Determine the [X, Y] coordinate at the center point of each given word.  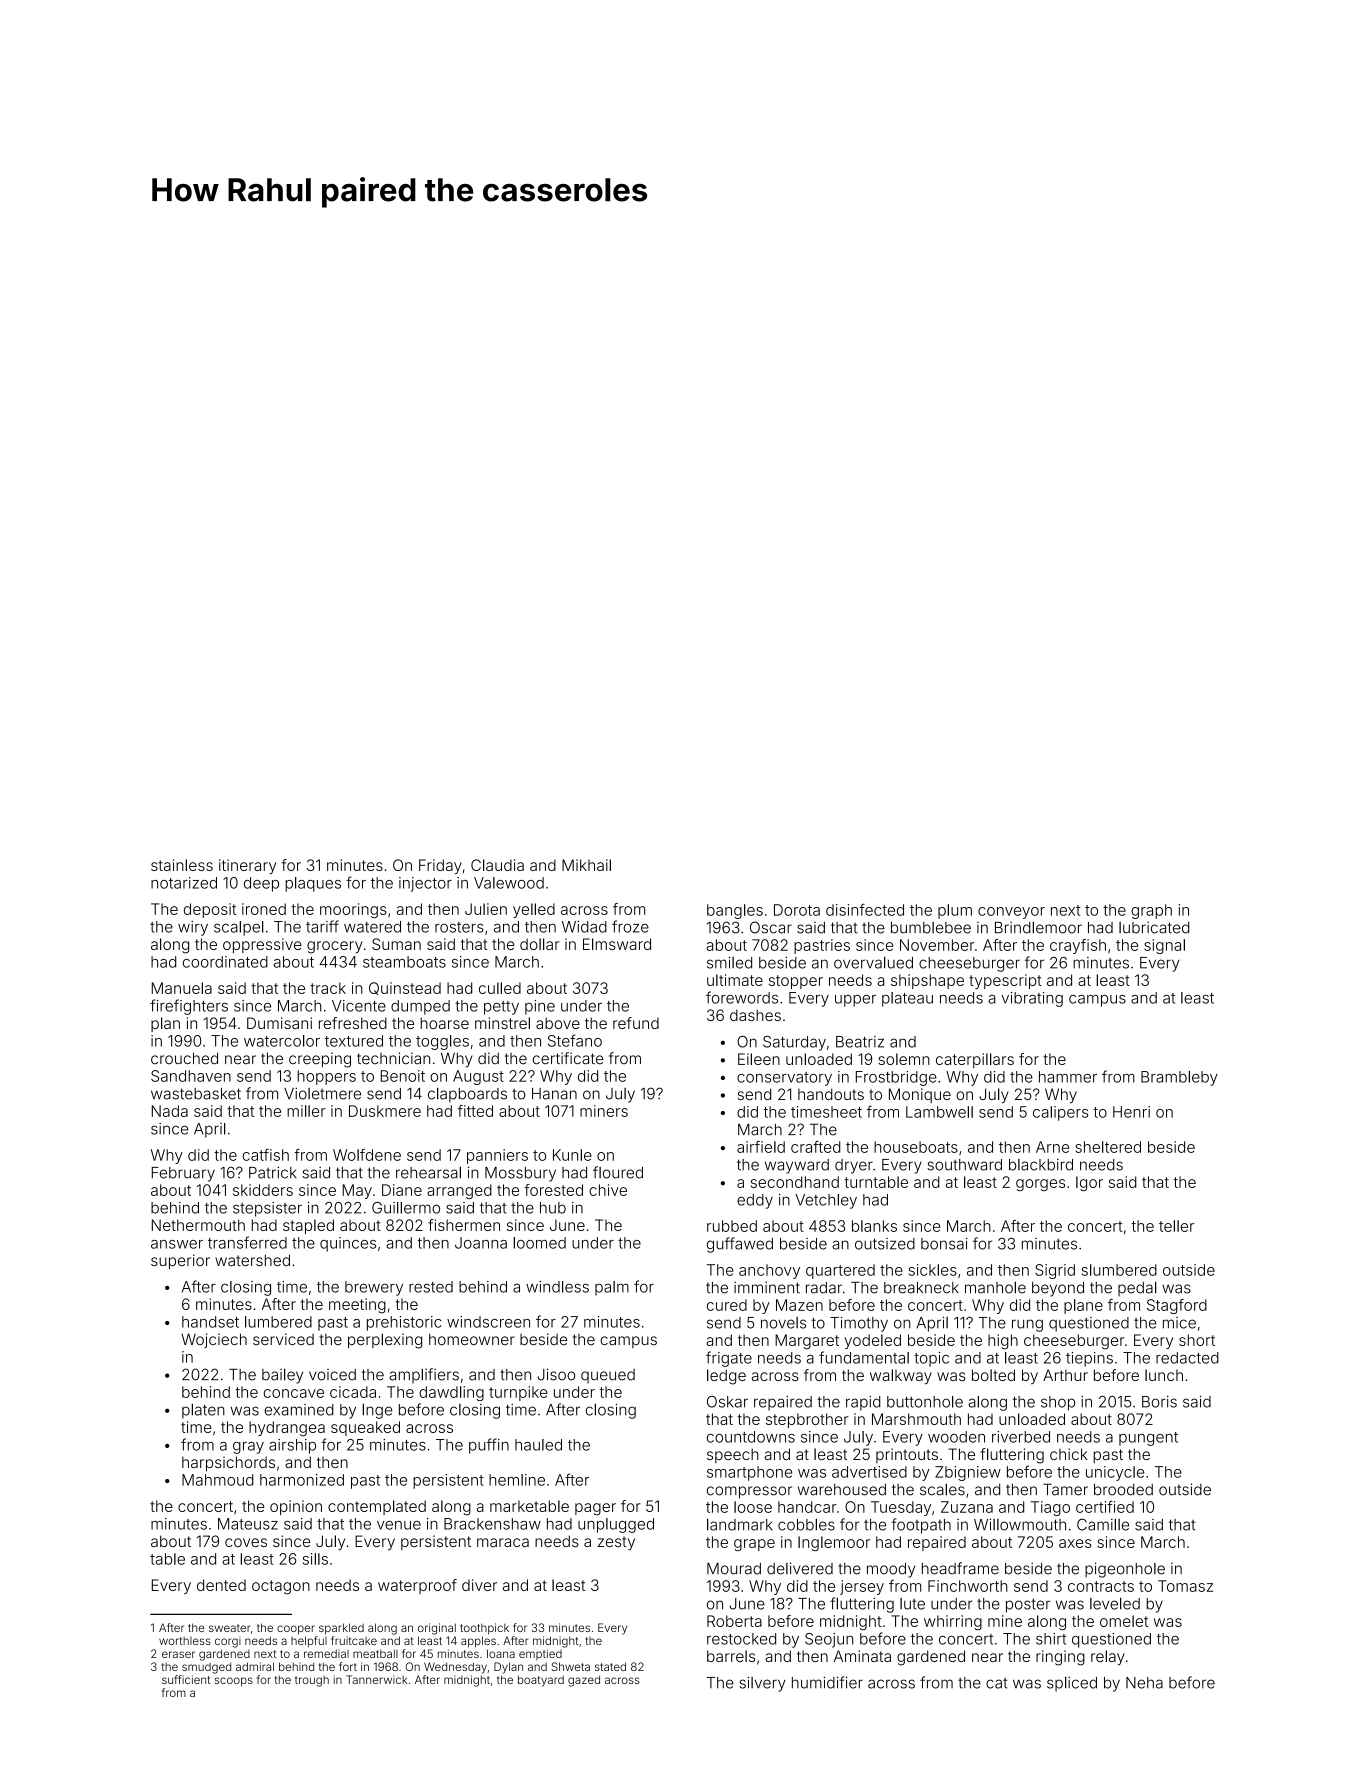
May [357, 1191]
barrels [731, 1656]
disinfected [865, 909]
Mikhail [586, 865]
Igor [1089, 1183]
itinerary [247, 866]
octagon [281, 1587]
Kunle [572, 1155]
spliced [1072, 1684]
